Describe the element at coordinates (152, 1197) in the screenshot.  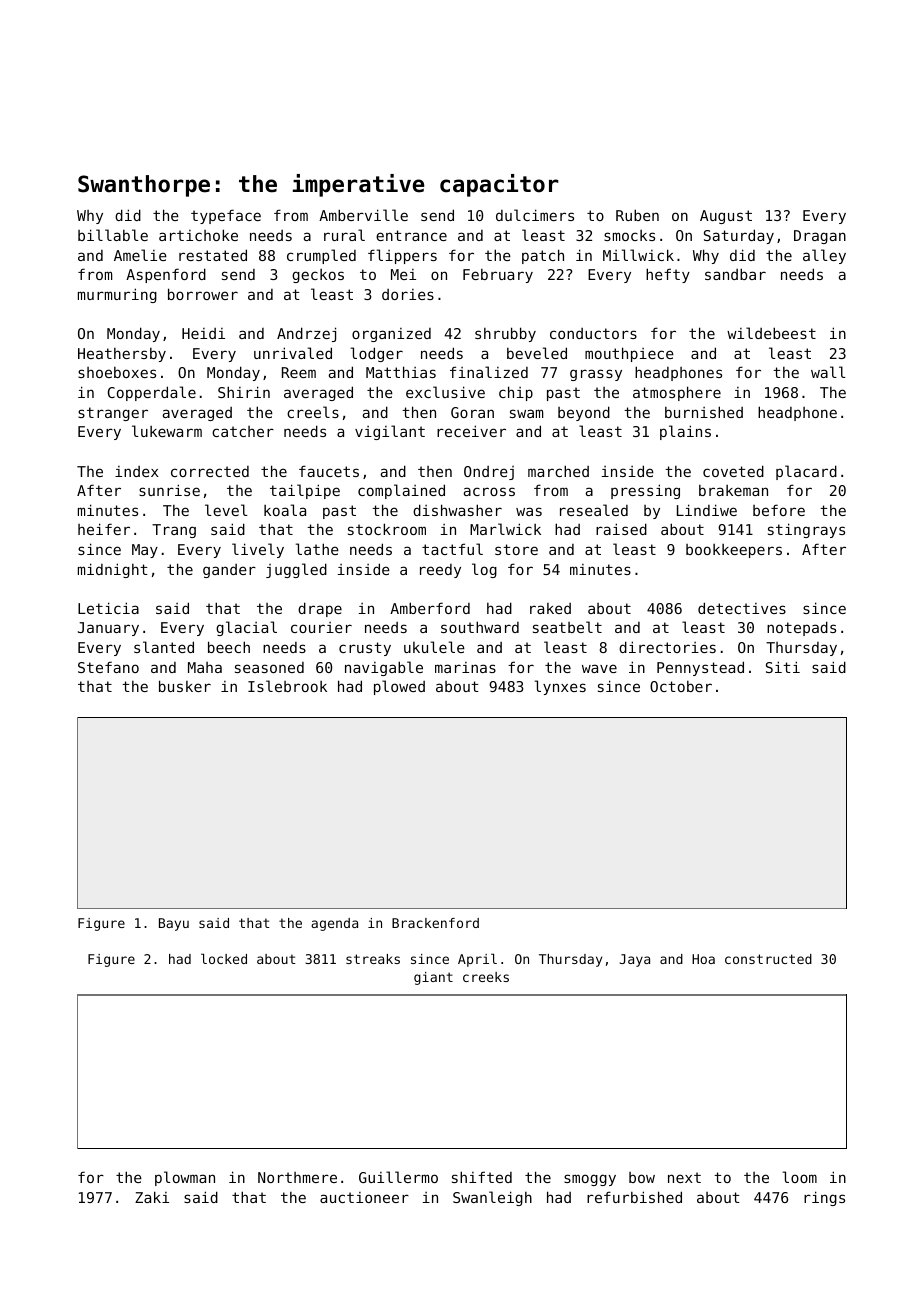
I see `Zaki` at that location.
